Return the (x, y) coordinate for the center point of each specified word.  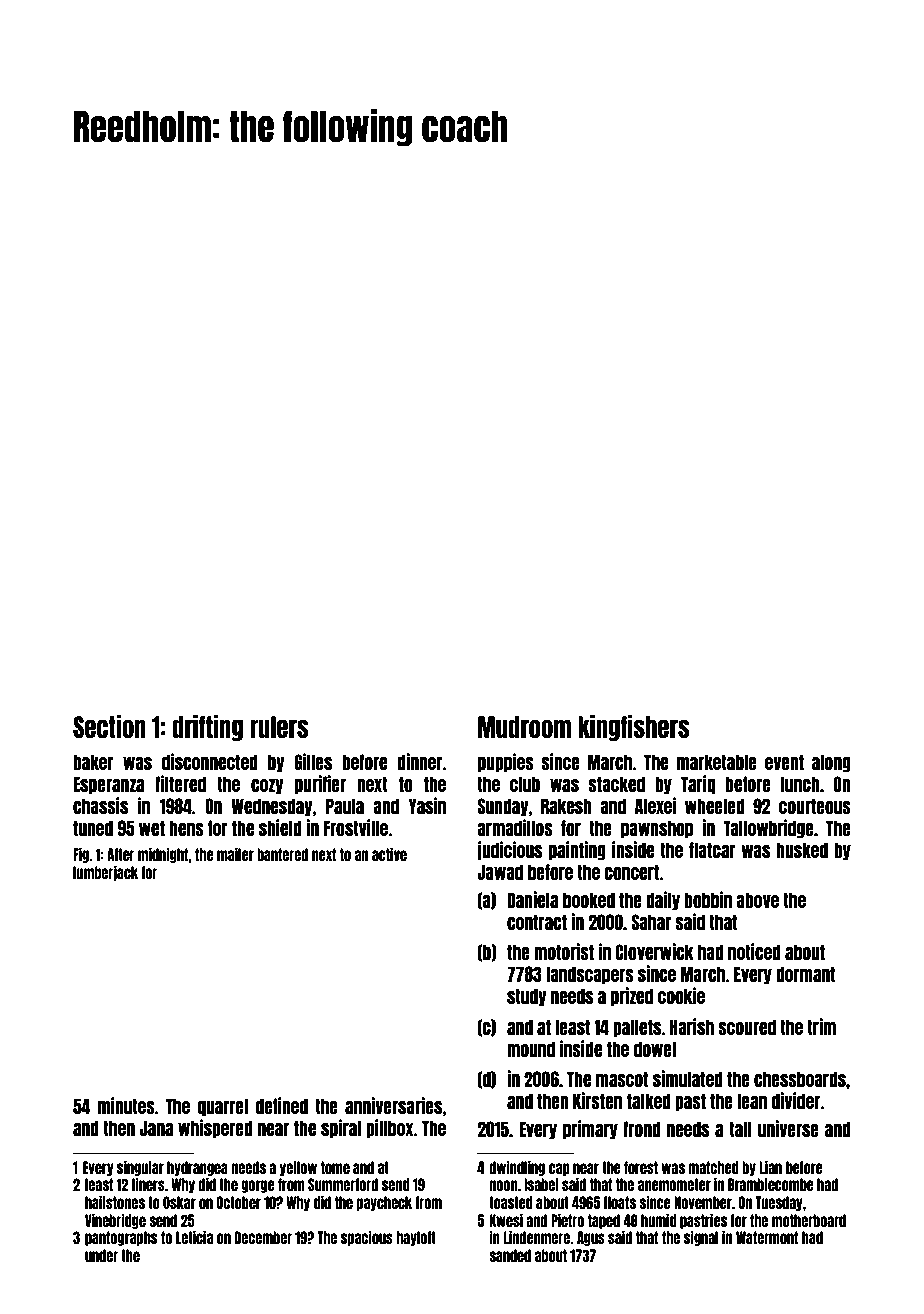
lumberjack (105, 873)
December (264, 1237)
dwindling (517, 1168)
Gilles (313, 761)
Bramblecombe (771, 1184)
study (526, 997)
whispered (215, 1128)
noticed (754, 951)
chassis (100, 805)
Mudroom (524, 727)
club (525, 784)
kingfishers (634, 728)
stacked (616, 784)
